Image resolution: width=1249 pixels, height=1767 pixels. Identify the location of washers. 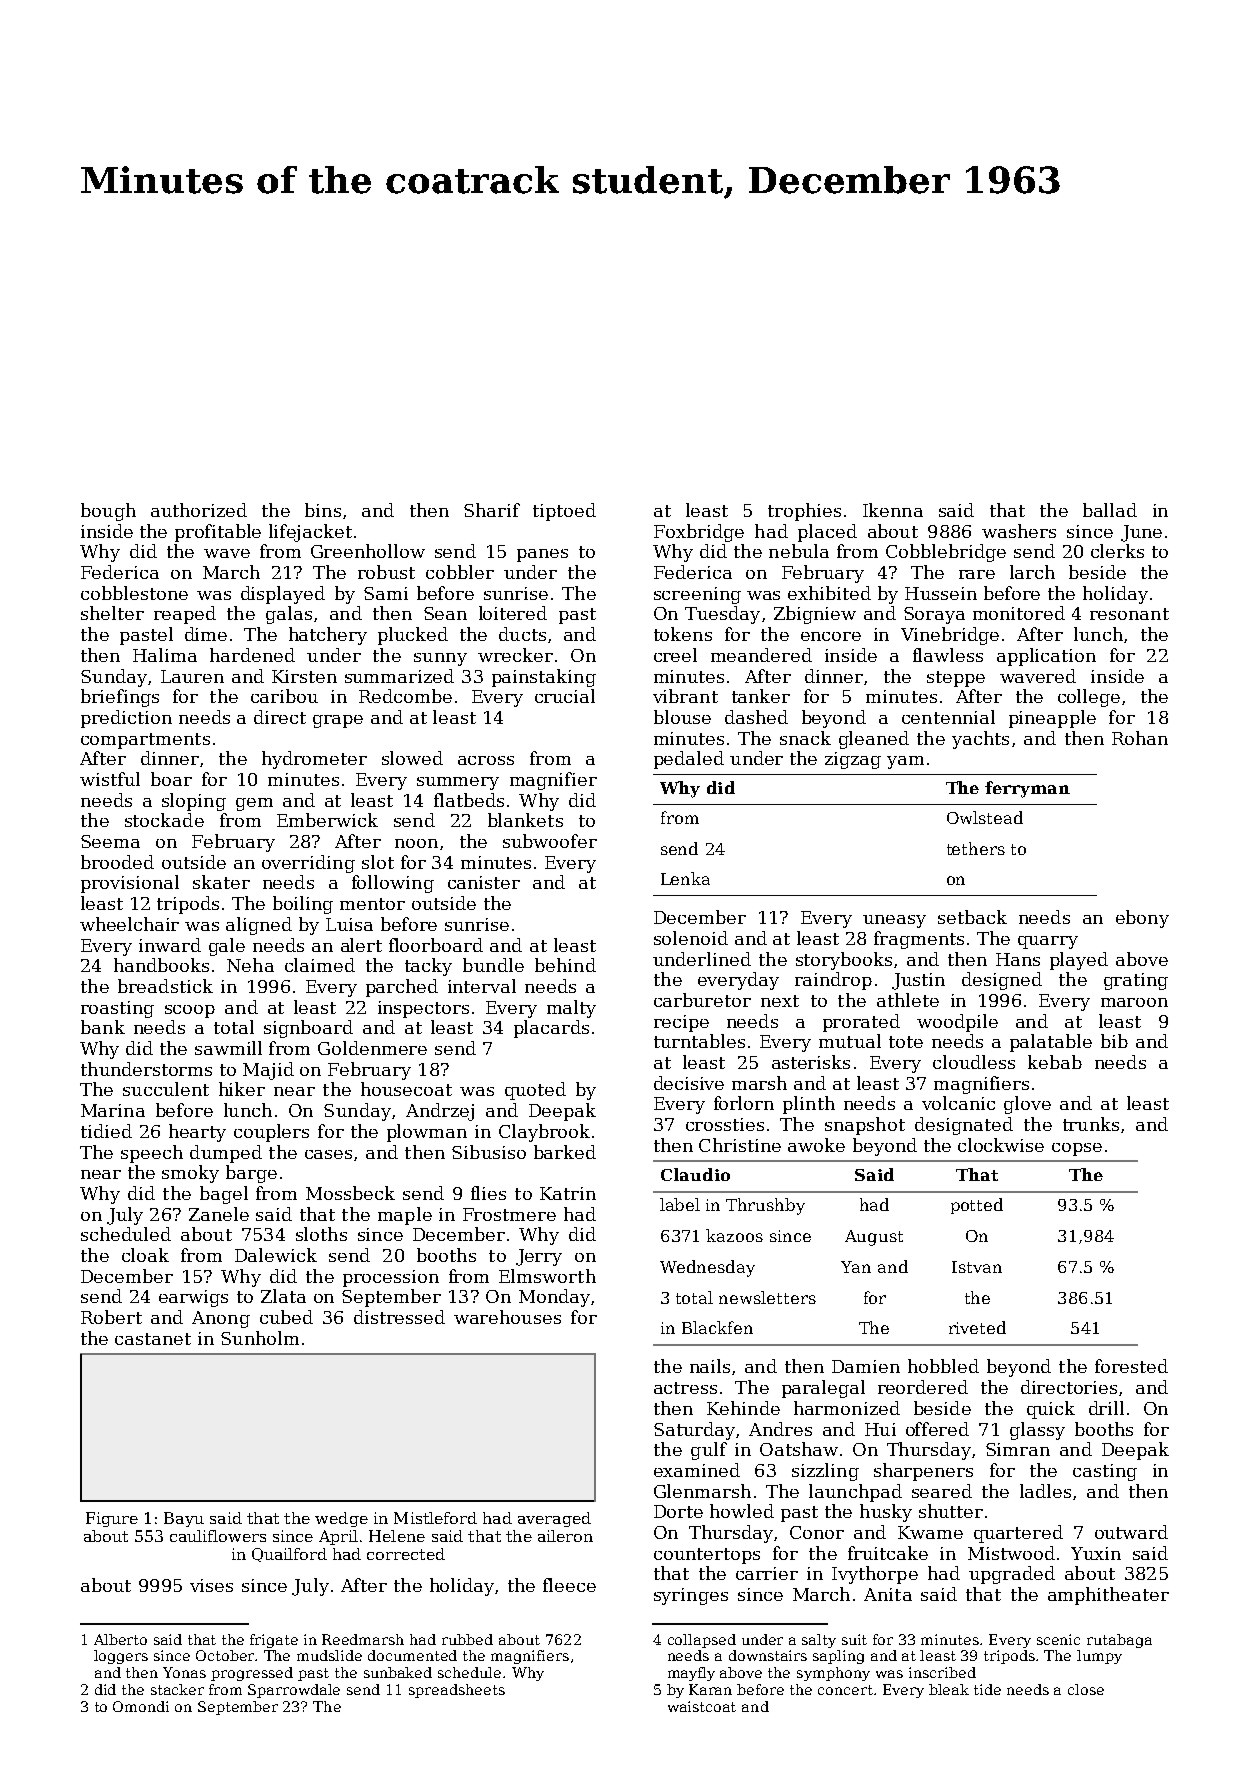
(1019, 531).
